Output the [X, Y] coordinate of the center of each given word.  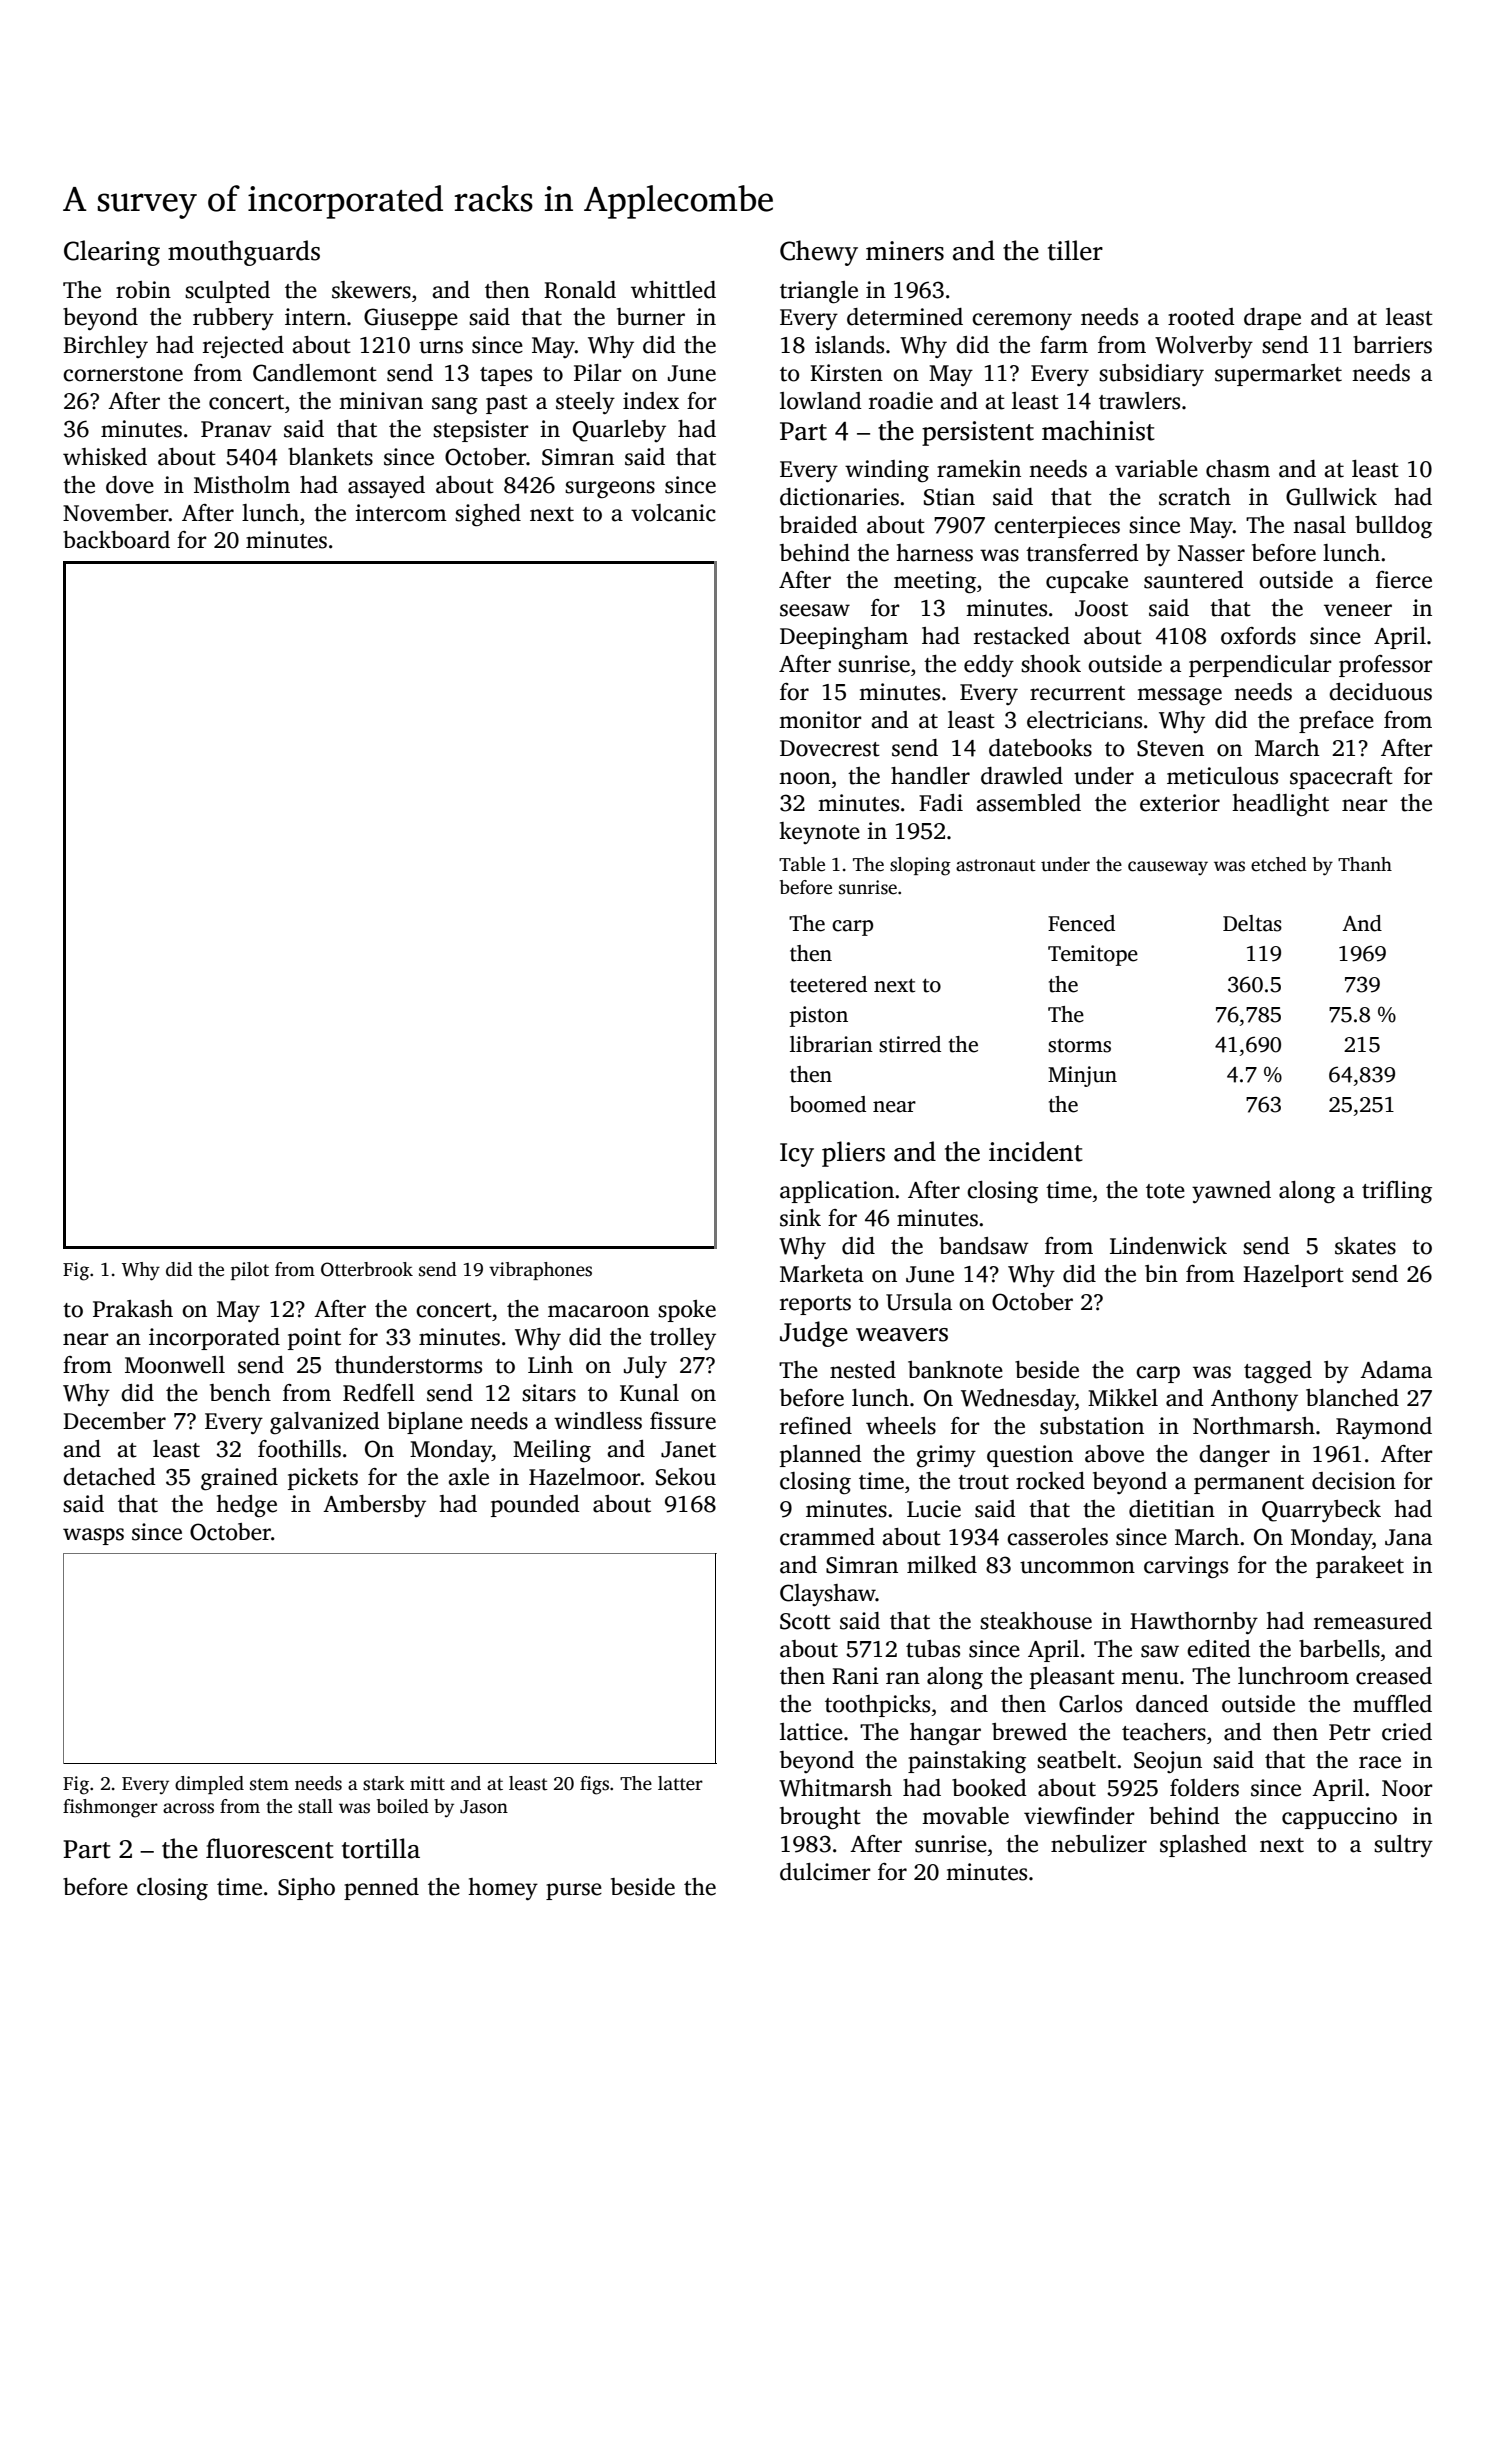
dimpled [209, 1785]
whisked [105, 457]
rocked [1050, 1481]
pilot [250, 1271]
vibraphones [540, 1271]
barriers [1392, 345]
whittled [673, 290]
